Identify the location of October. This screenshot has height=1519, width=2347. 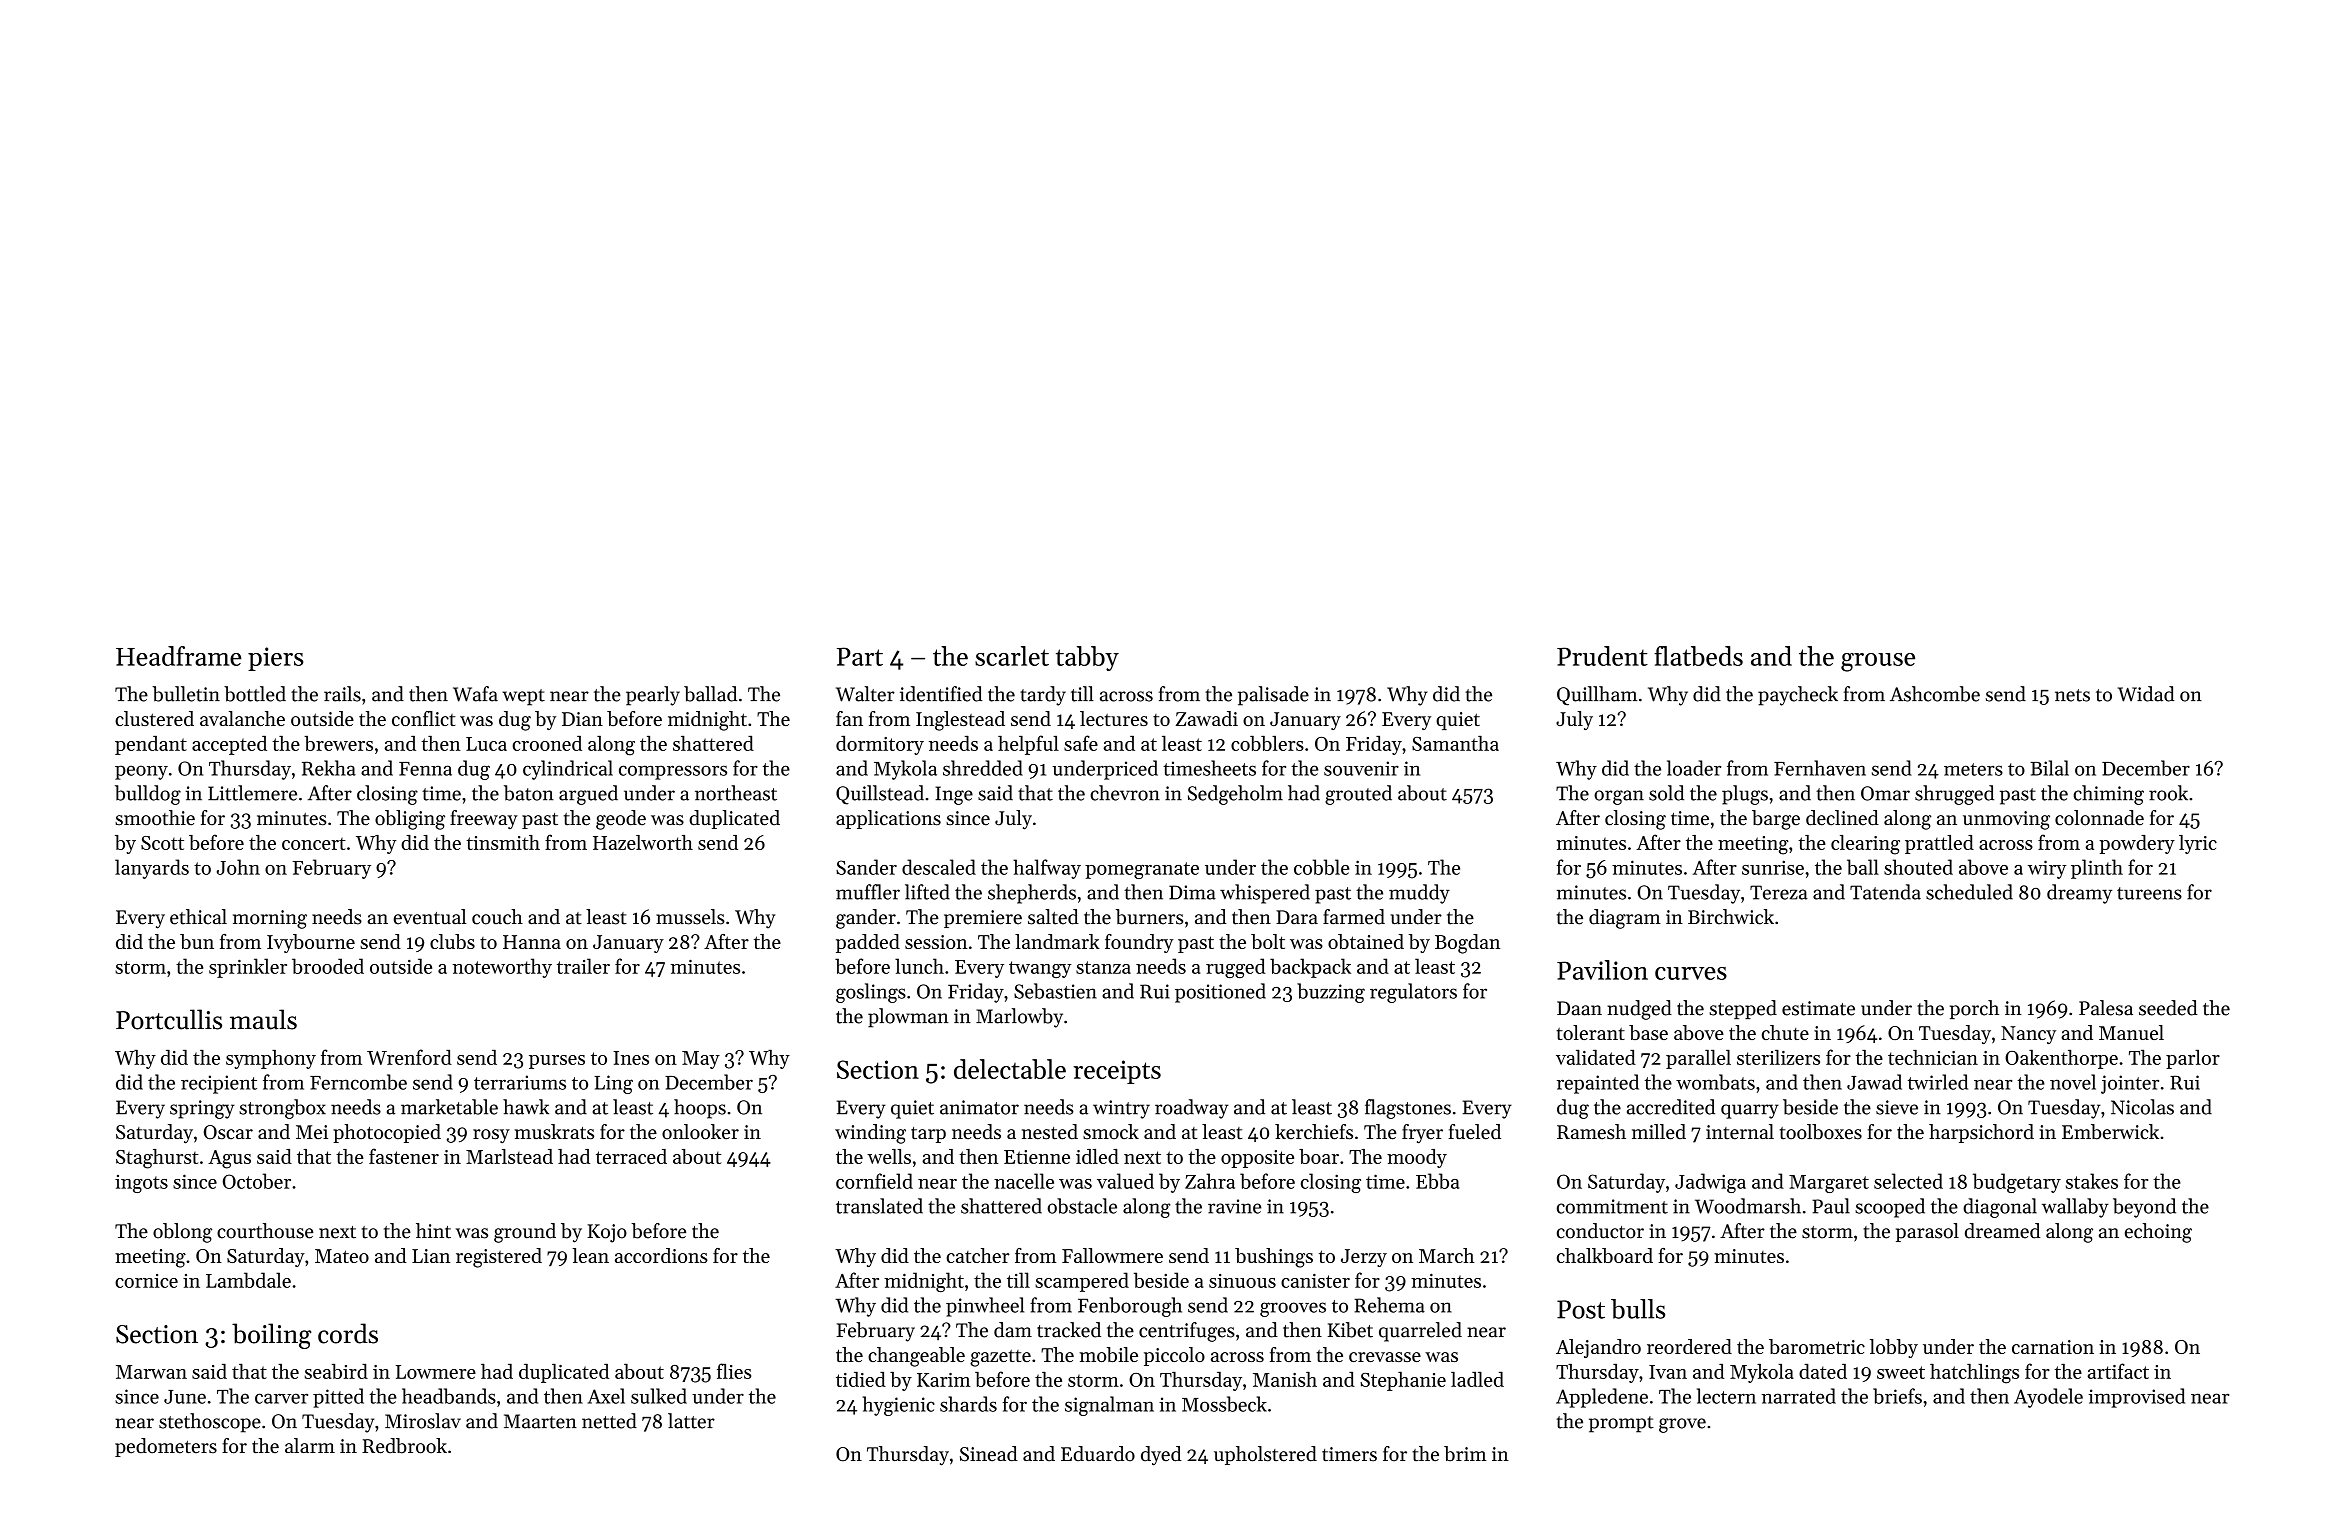
(257, 1181).
